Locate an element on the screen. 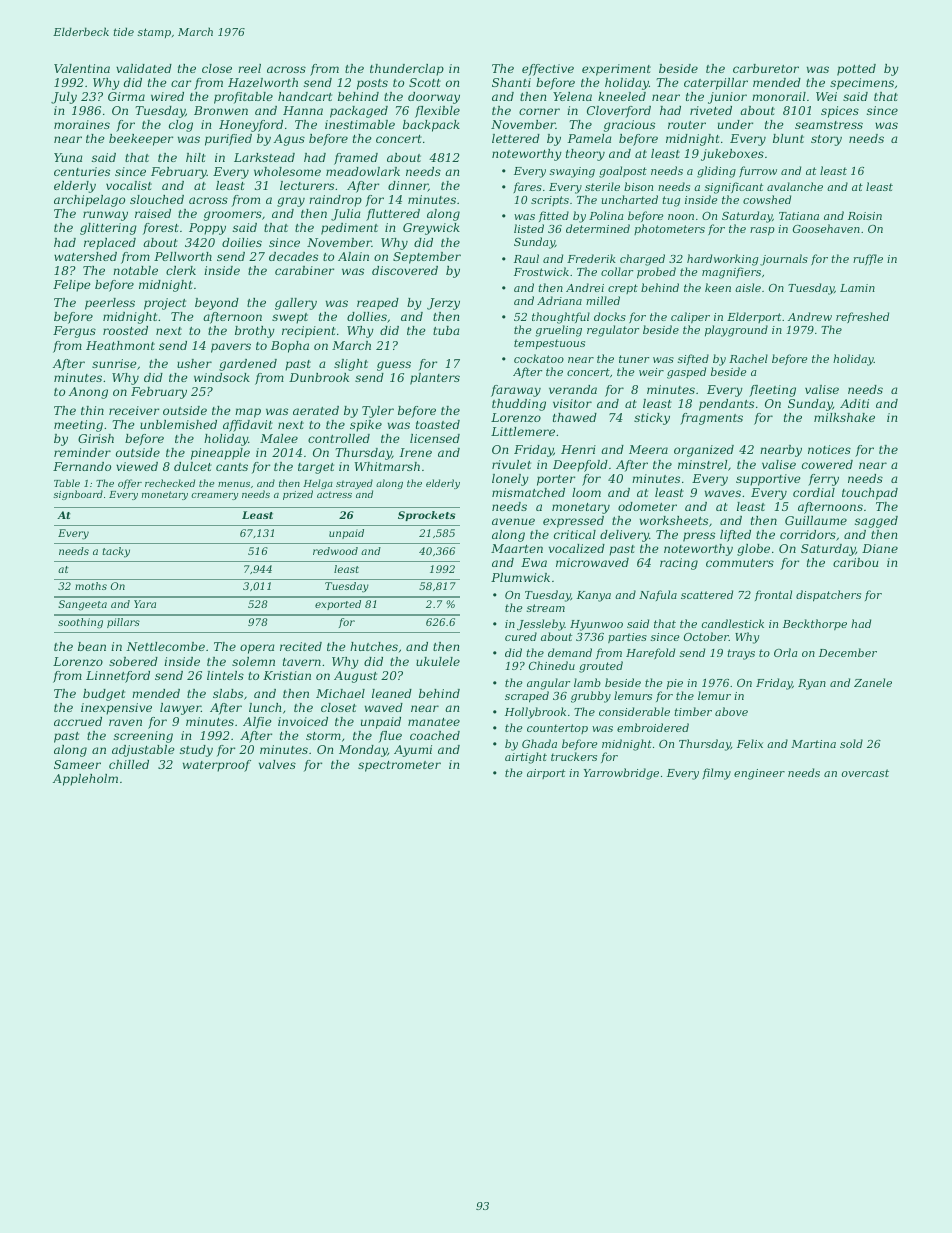  avalanche is located at coordinates (795, 186).
